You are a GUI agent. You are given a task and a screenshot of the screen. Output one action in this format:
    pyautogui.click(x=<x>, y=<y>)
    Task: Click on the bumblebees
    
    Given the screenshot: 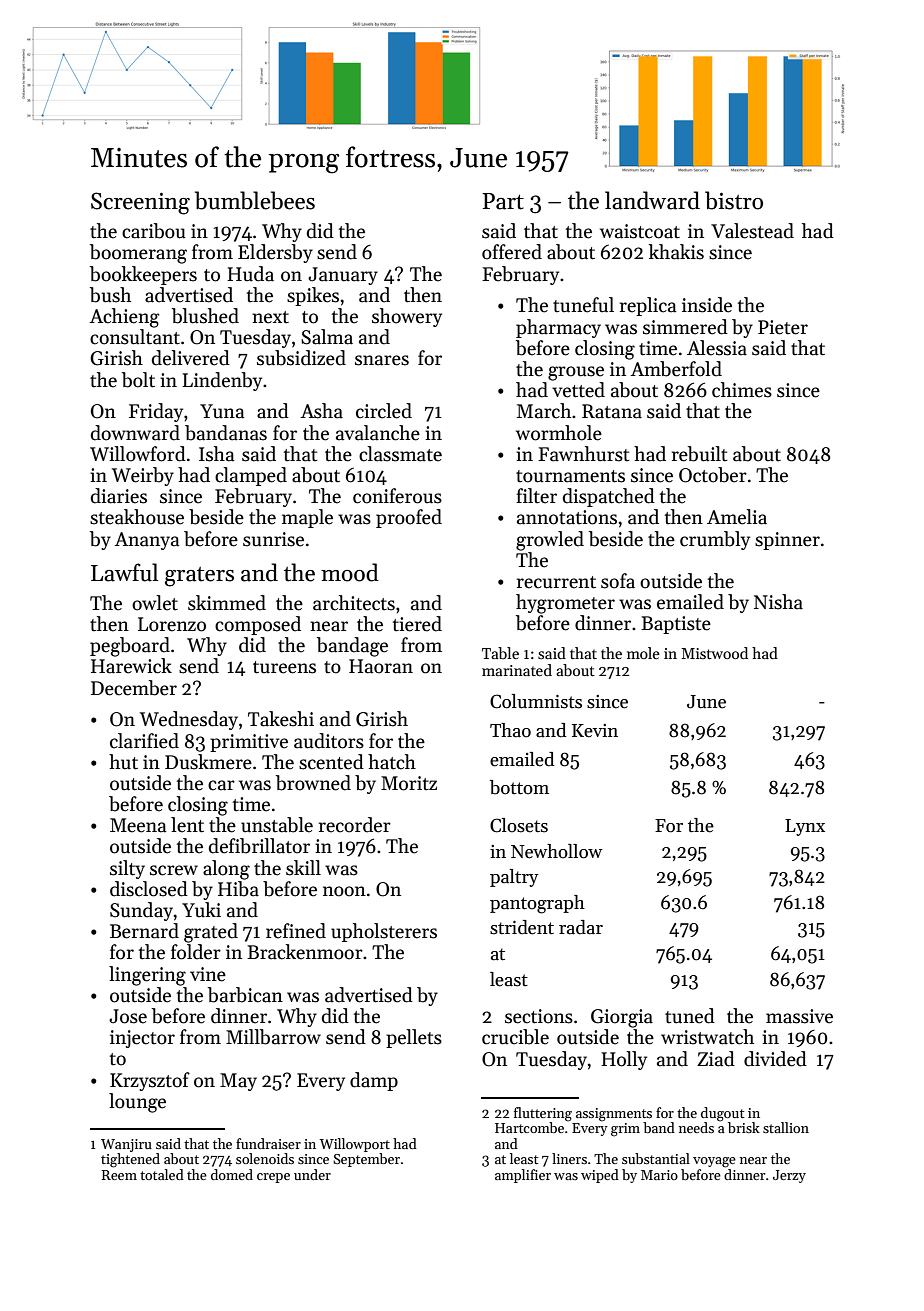 What is the action you would take?
    pyautogui.click(x=255, y=200)
